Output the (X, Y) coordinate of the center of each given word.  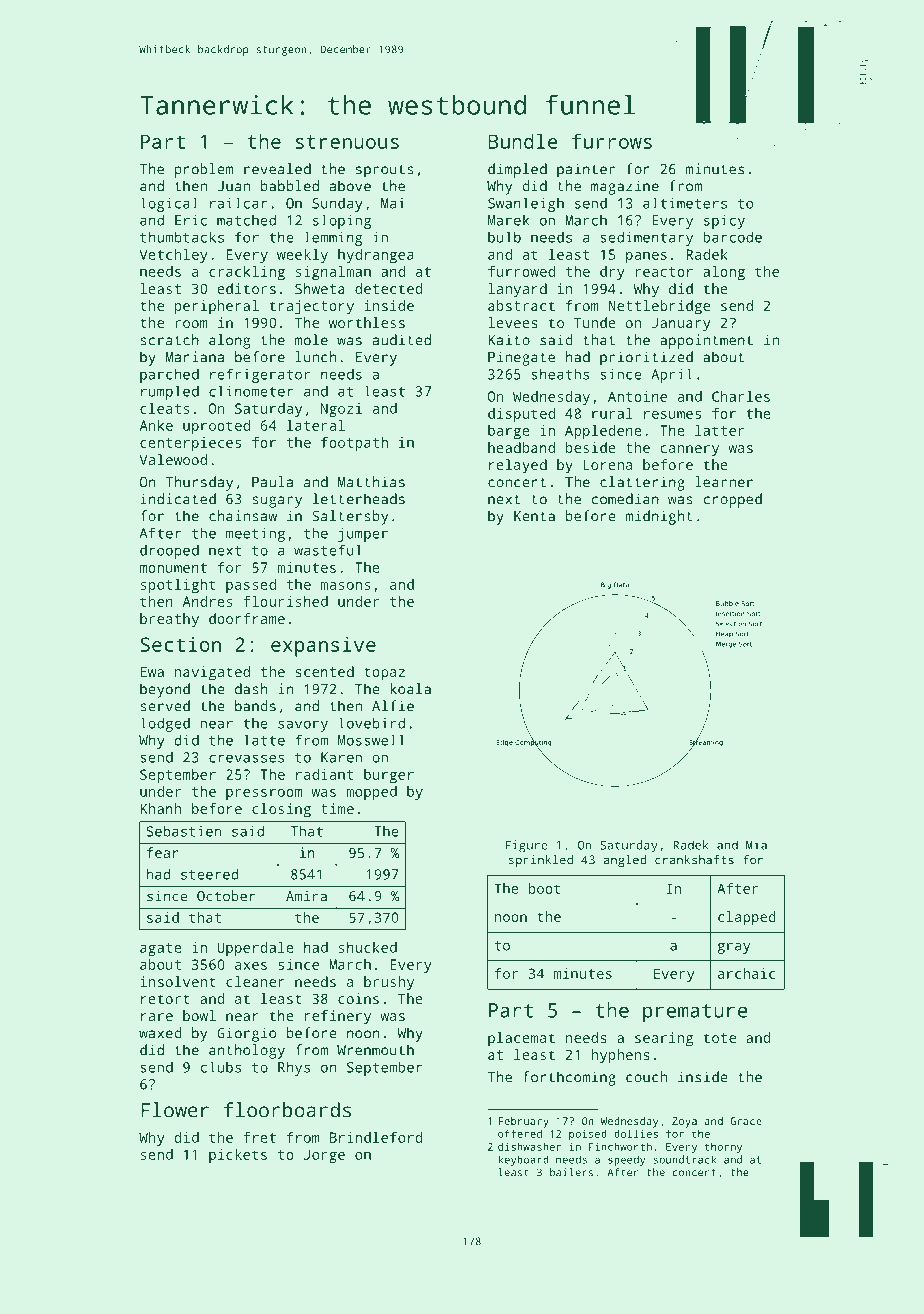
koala (410, 689)
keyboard (523, 1160)
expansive (323, 647)
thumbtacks (182, 237)
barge (509, 432)
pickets (238, 1156)
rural (612, 413)
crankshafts (694, 860)
